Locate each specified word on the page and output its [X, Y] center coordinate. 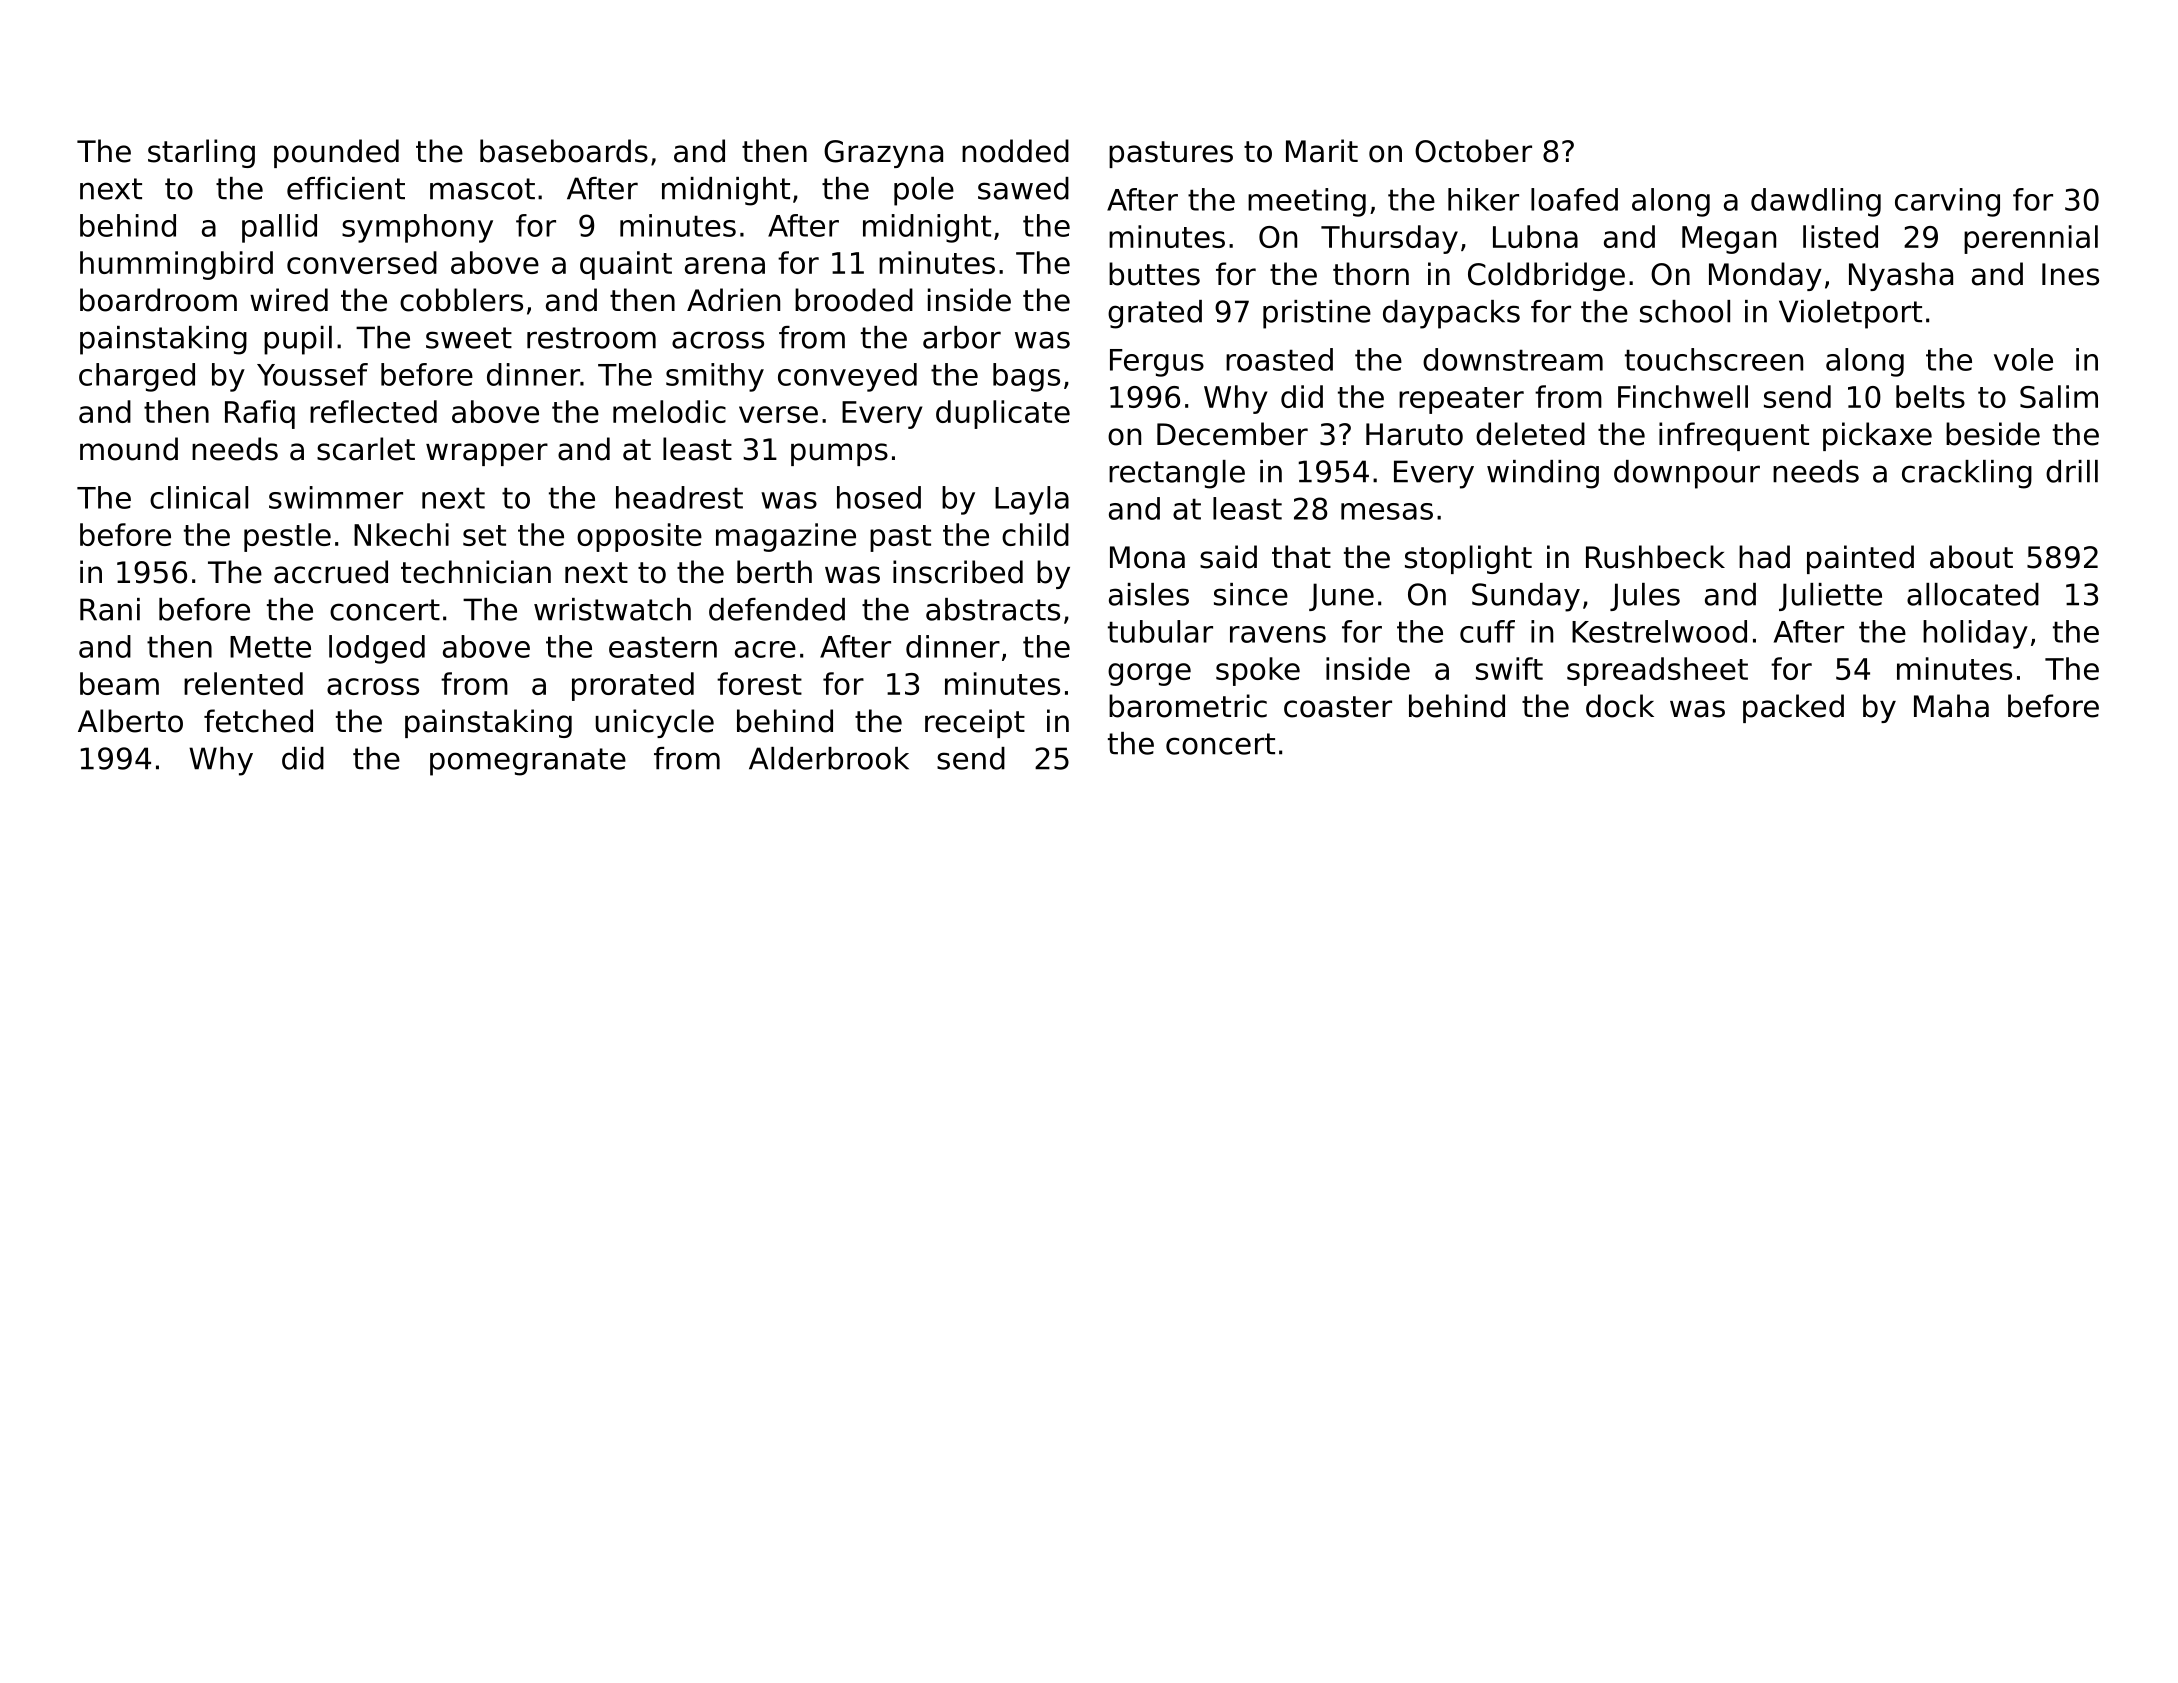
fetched [258, 721]
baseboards [564, 151]
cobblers [461, 300]
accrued [331, 572]
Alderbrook [829, 758]
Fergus [1157, 363]
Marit [1322, 151]
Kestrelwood [1659, 631]
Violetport [1850, 314]
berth [774, 572]
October [1473, 151]
